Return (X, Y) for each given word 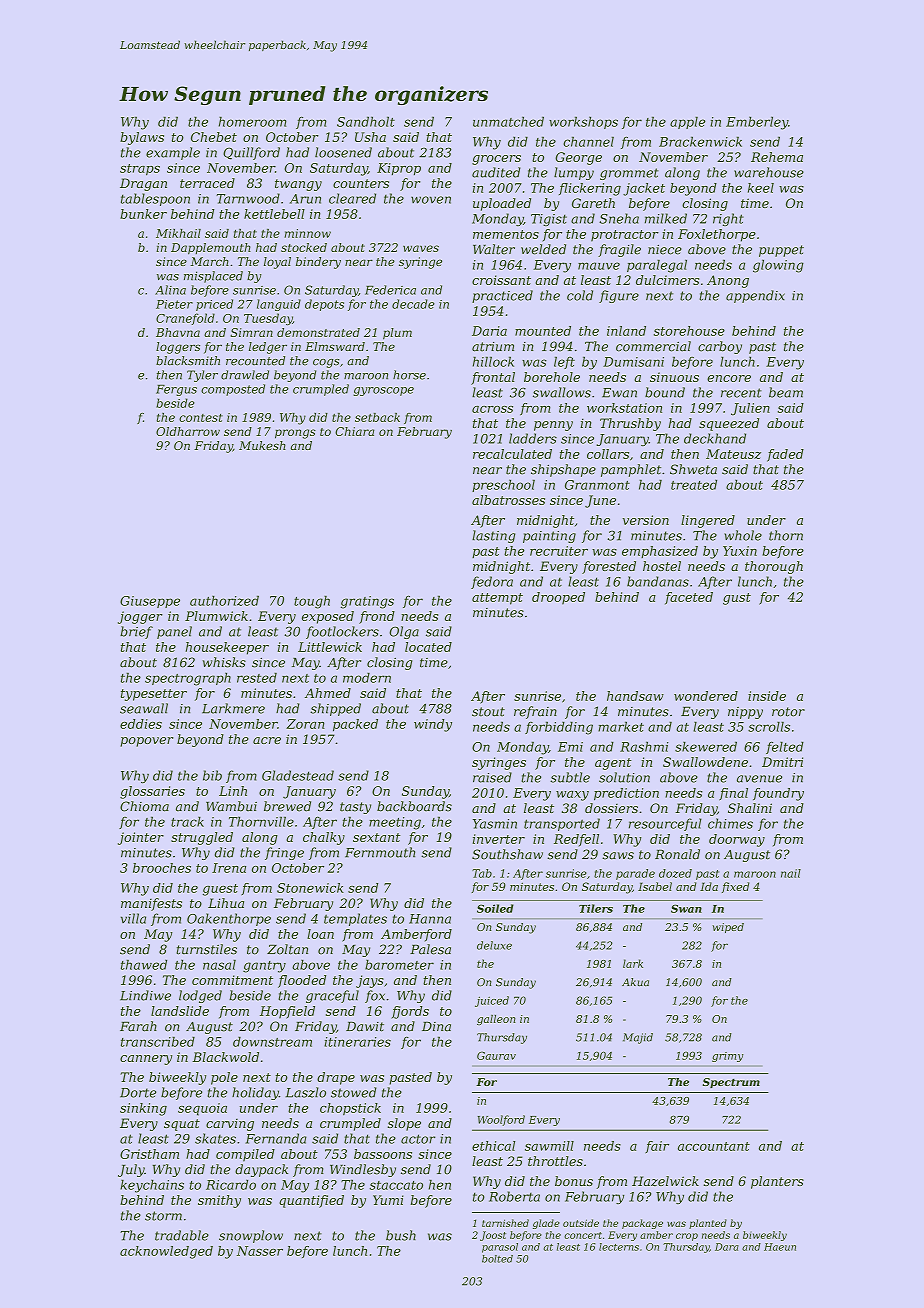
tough (312, 602)
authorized (224, 601)
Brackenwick (700, 142)
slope (404, 1124)
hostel (662, 566)
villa (133, 918)
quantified (311, 1201)
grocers (496, 160)
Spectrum (731, 1083)
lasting (493, 536)
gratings (367, 602)
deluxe (494, 945)
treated (694, 485)
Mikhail (178, 233)
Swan (686, 909)
